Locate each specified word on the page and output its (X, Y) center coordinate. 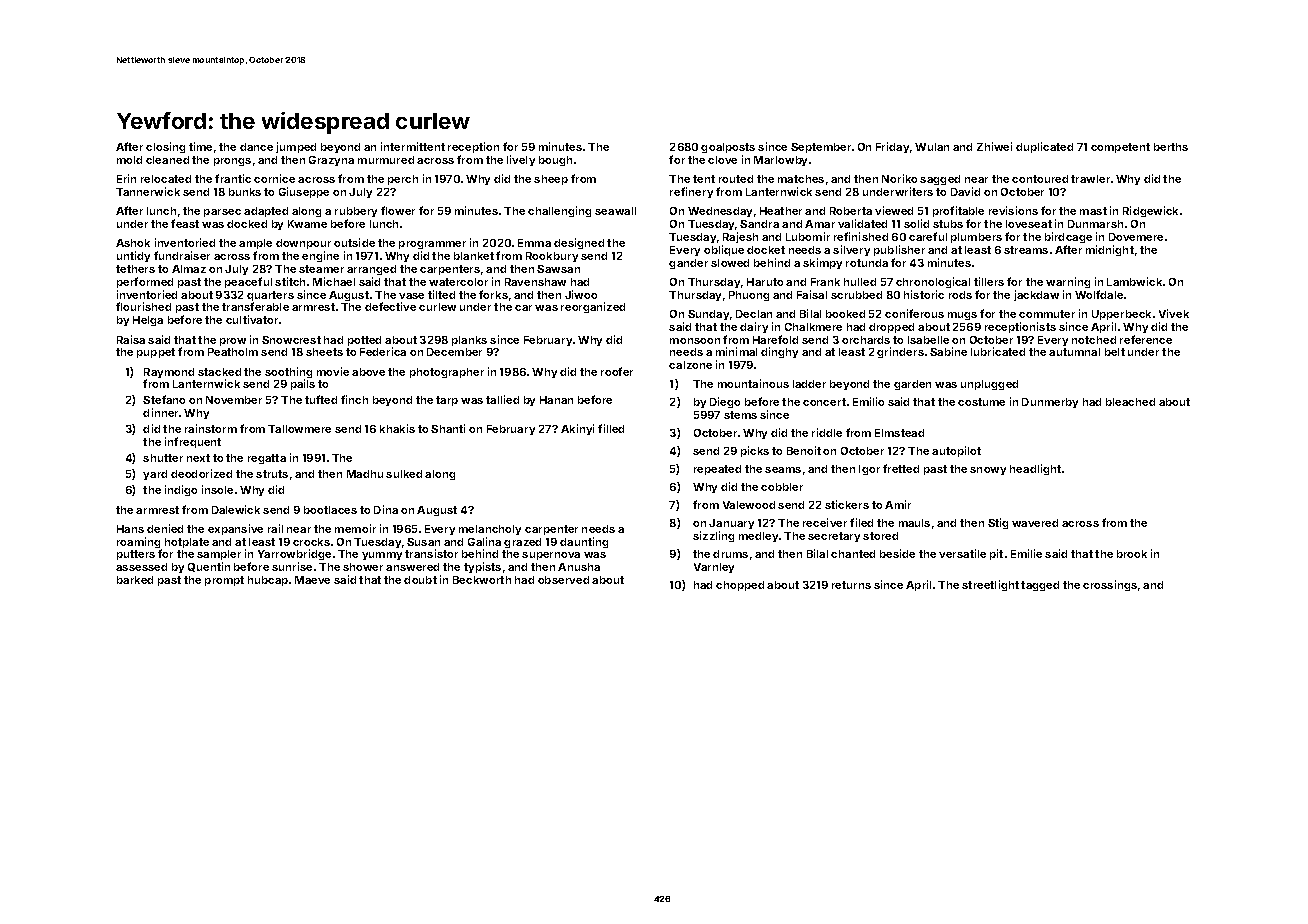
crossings (1110, 585)
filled (611, 428)
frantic (233, 178)
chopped (740, 586)
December (454, 352)
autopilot (956, 451)
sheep (551, 180)
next (198, 458)
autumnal (1074, 352)
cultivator (252, 319)
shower (363, 567)
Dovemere (1136, 237)
